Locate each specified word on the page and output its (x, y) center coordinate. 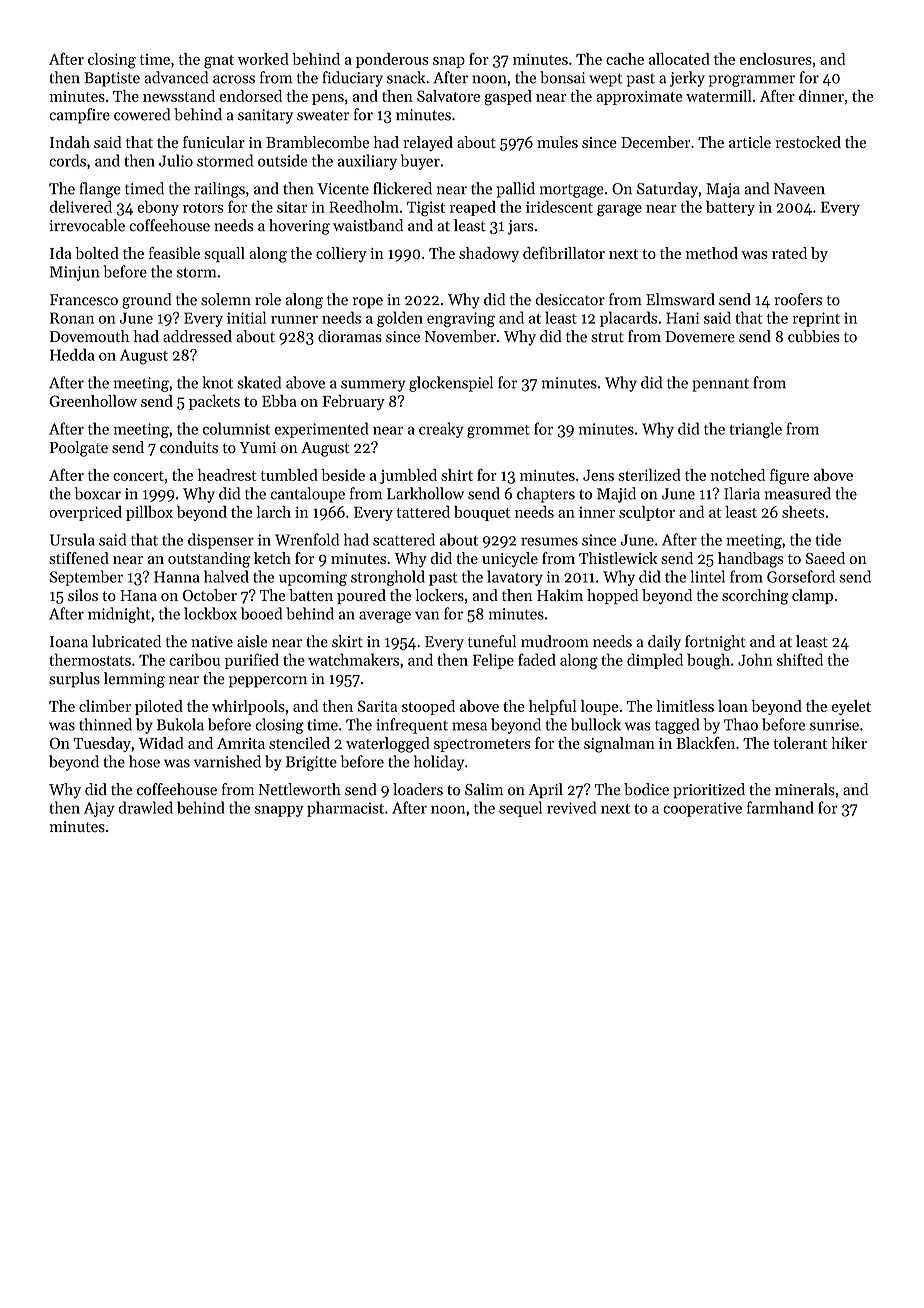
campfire (79, 116)
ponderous (392, 60)
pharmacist (345, 809)
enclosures (776, 59)
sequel (520, 809)
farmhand (780, 807)
